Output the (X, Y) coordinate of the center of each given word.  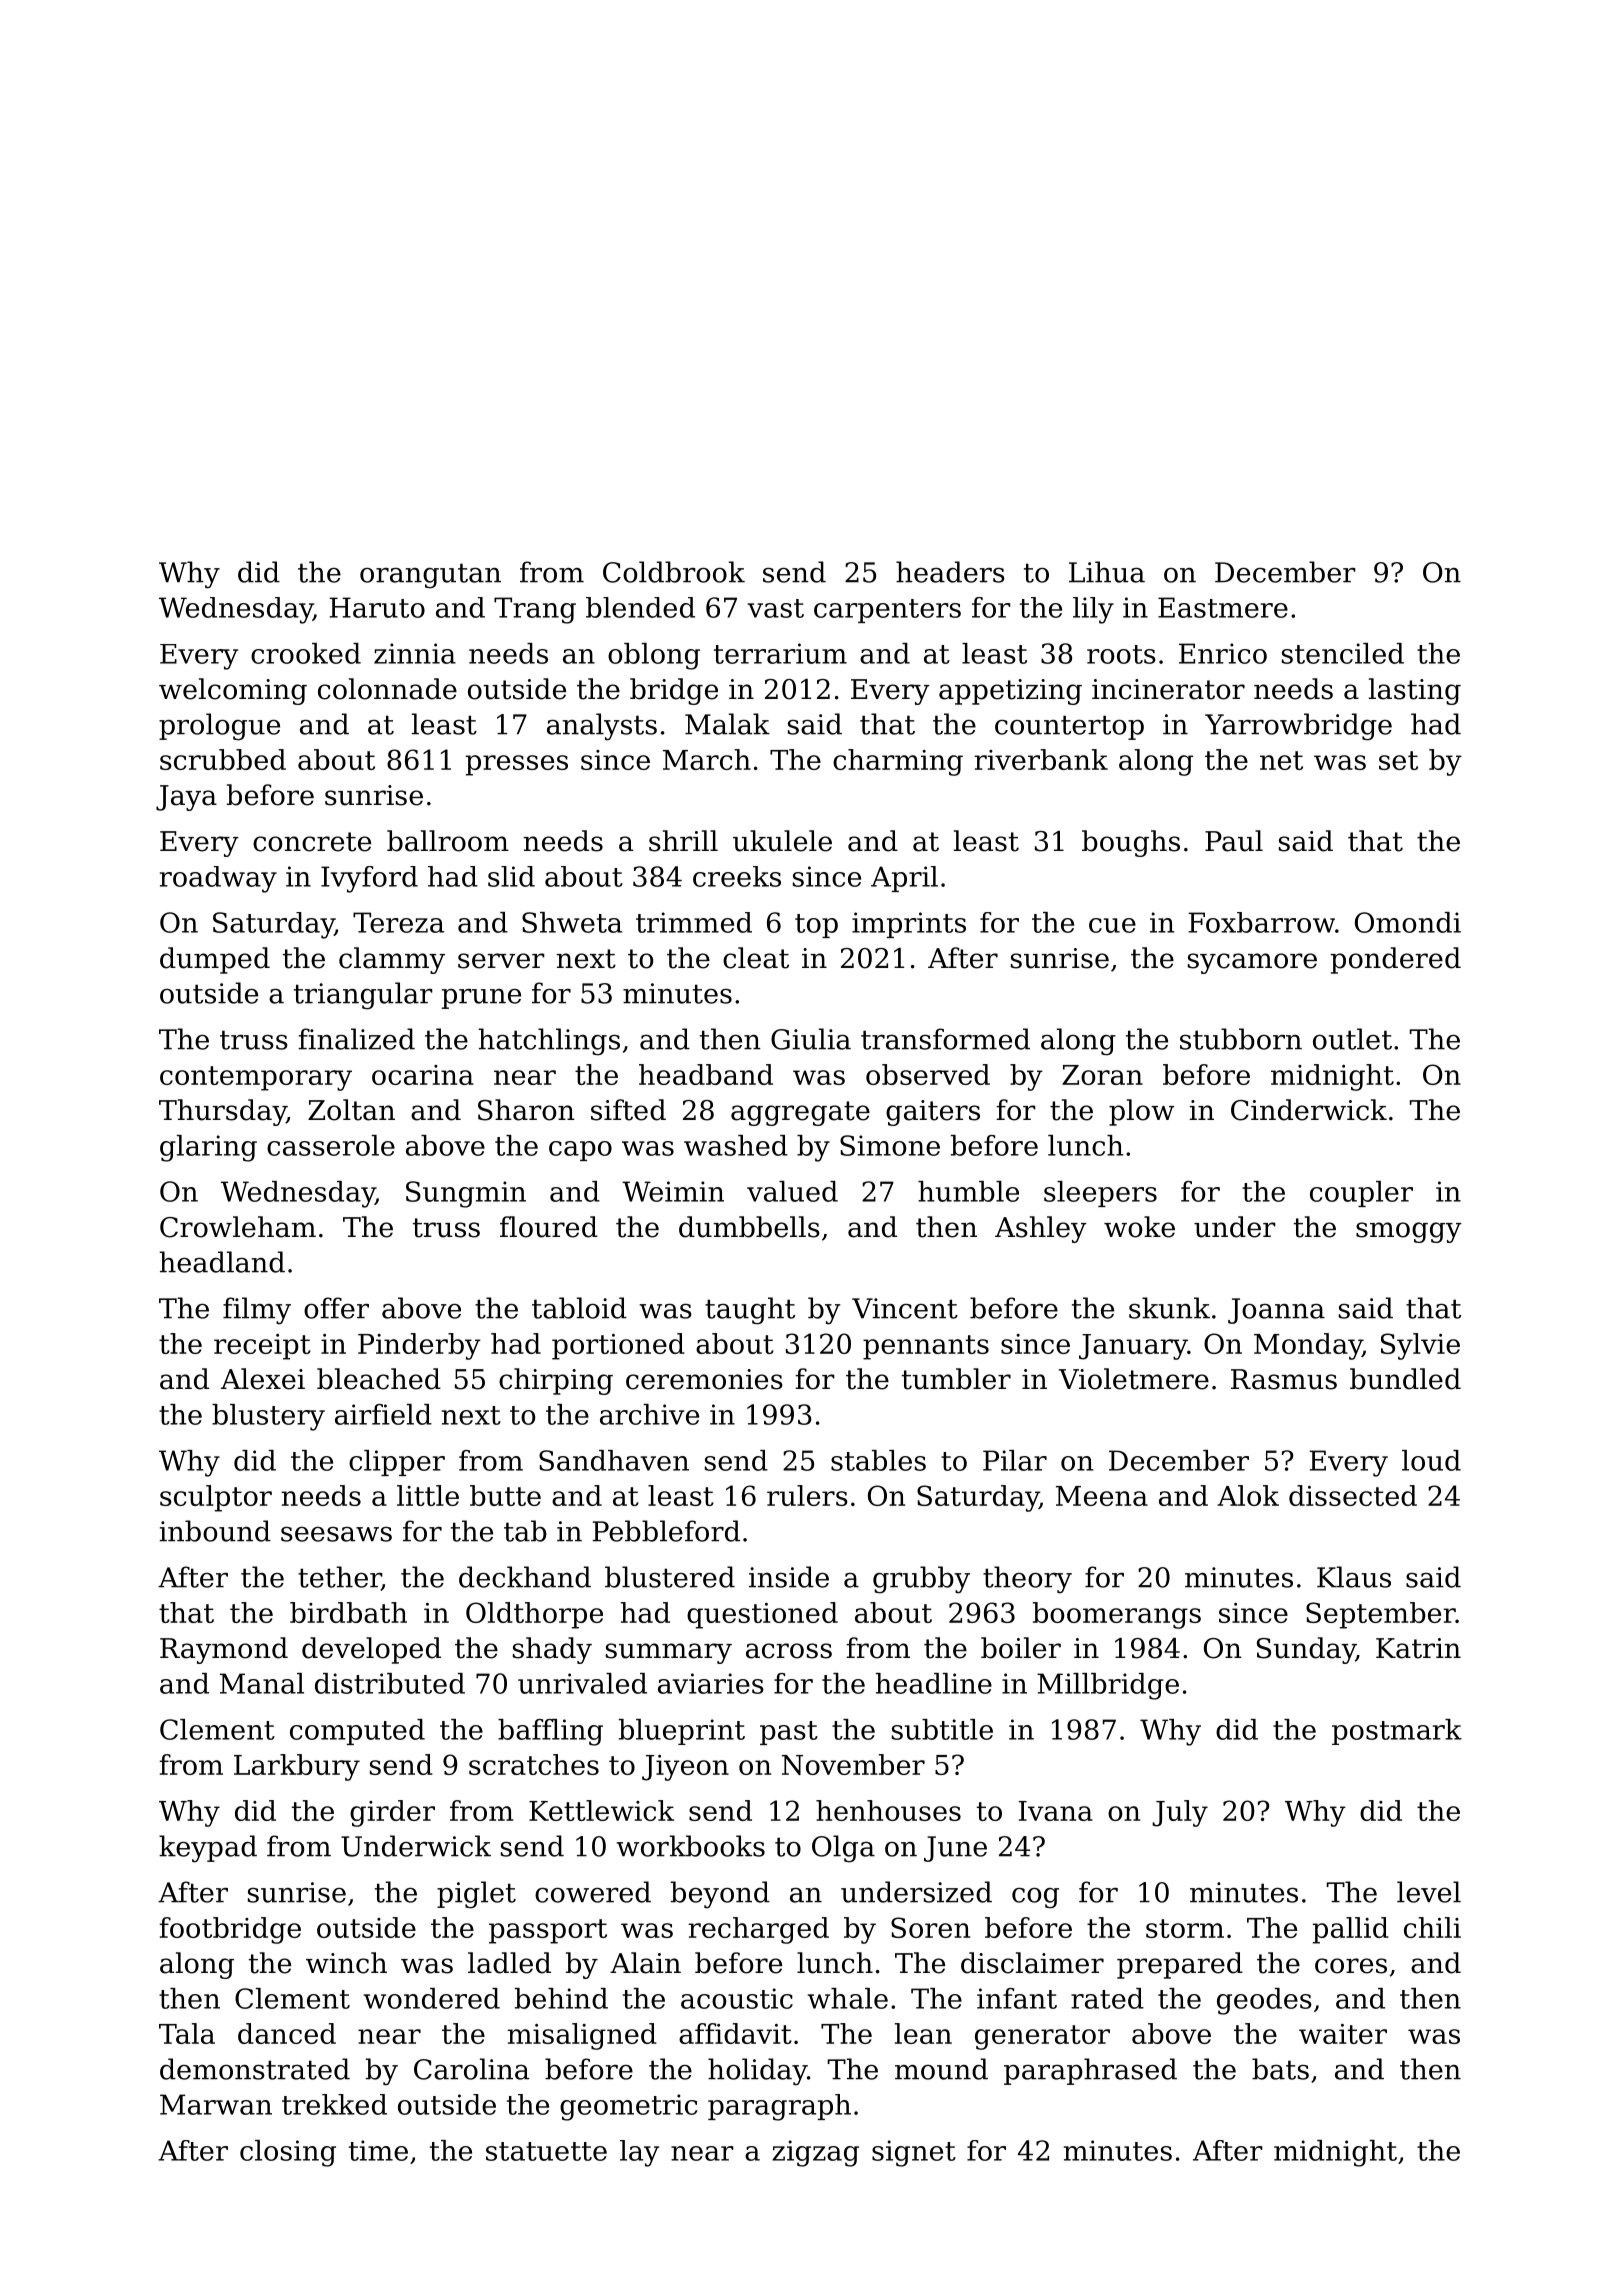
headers (950, 572)
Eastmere (1223, 607)
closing (288, 2153)
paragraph (779, 2107)
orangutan (430, 576)
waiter (1343, 2034)
